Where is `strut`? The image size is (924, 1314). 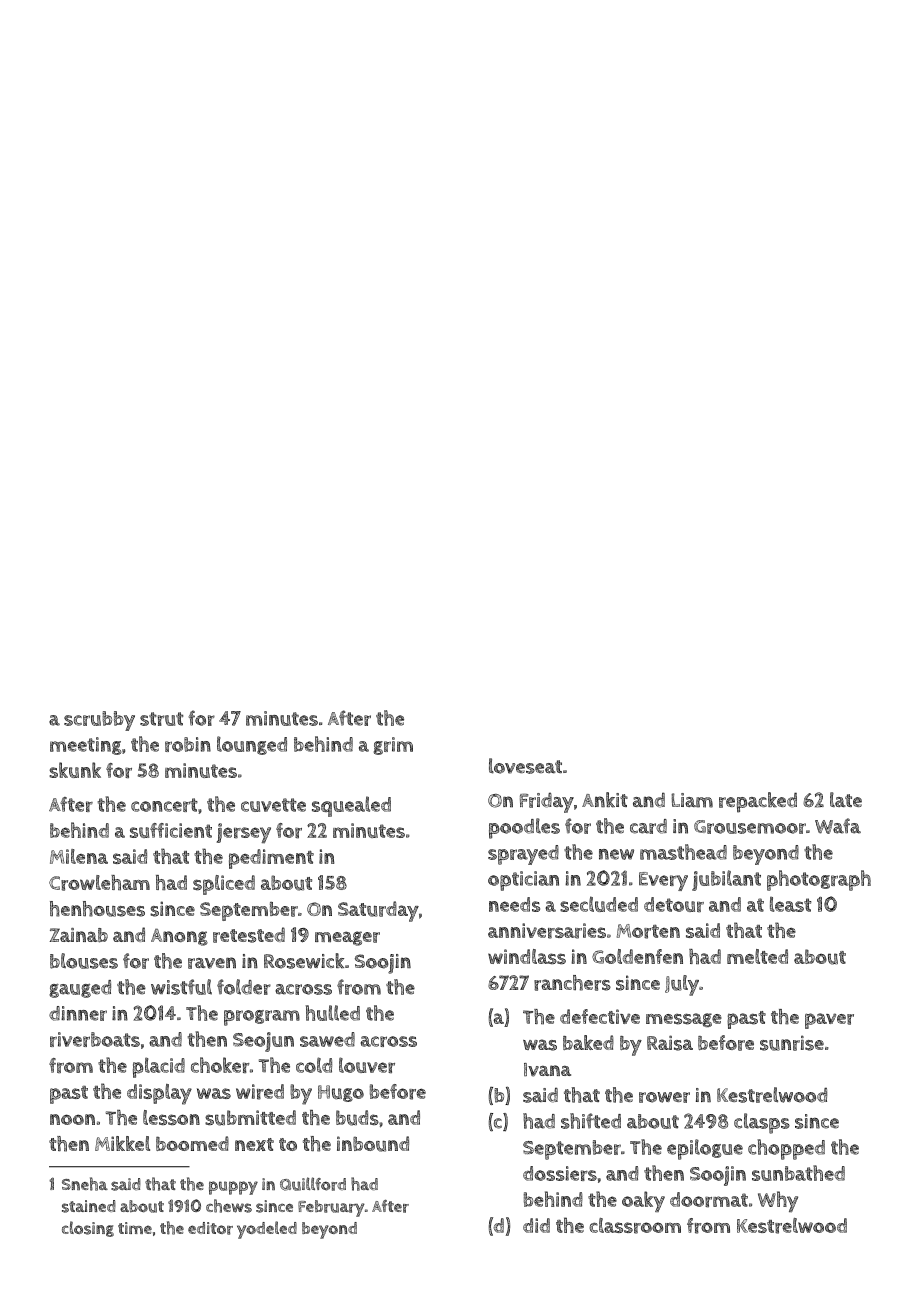
strut is located at coordinates (161, 719).
